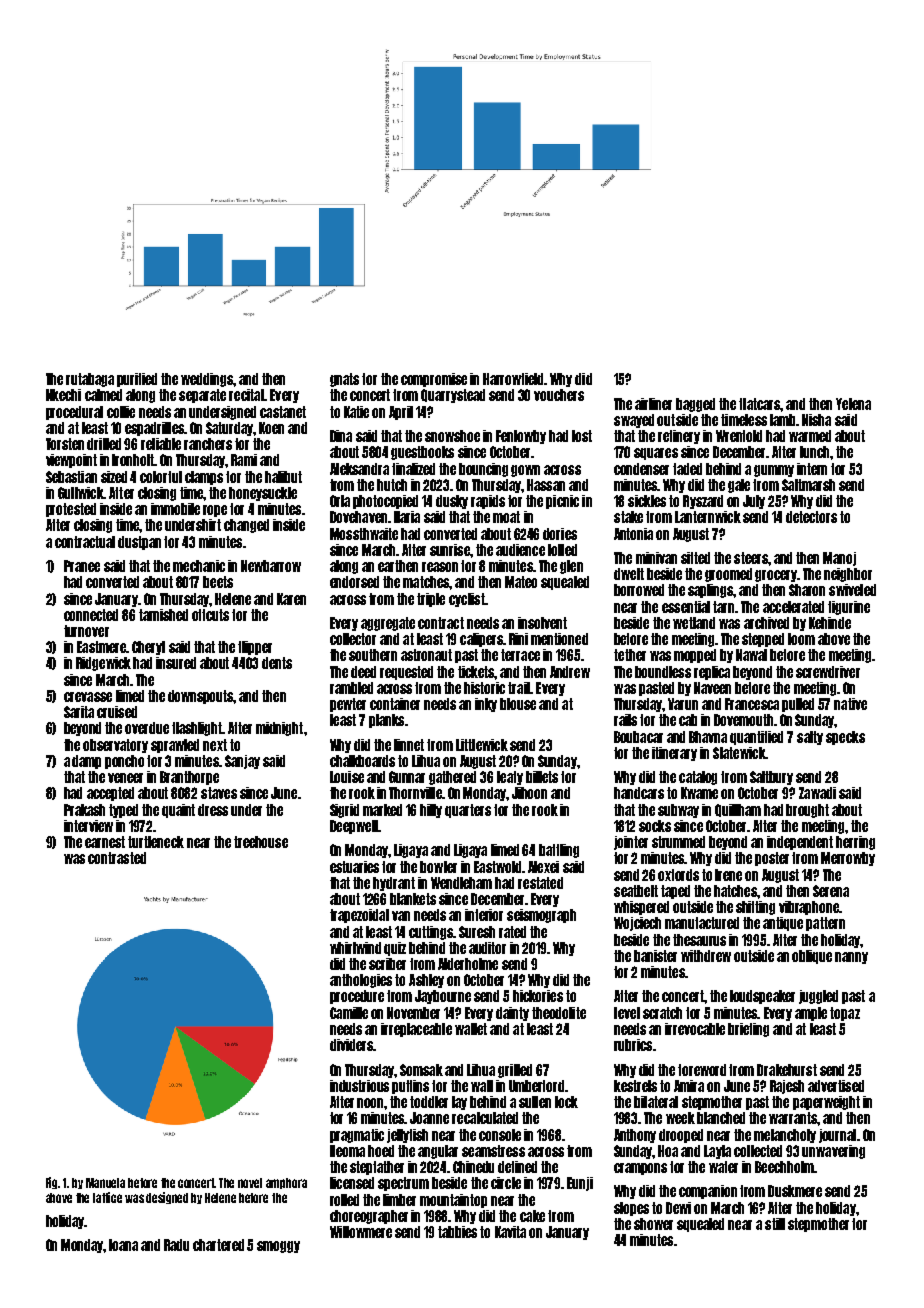 The width and height of the document is (924, 1308). Describe the element at coordinates (678, 811) in the document. I see `subway` at that location.
